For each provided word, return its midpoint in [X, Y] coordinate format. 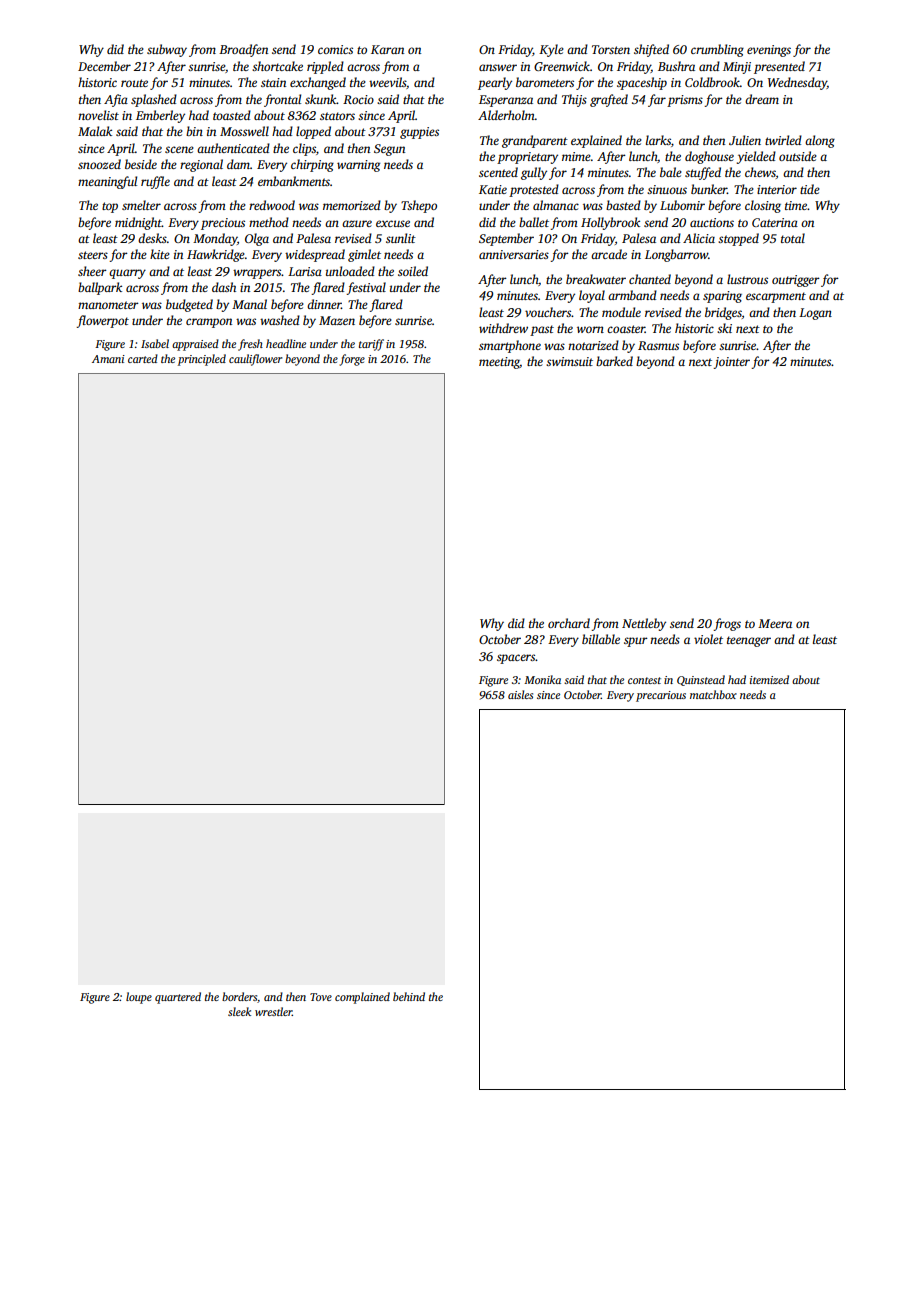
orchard [569, 623]
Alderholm [506, 115]
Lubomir [682, 205]
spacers [516, 659]
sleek [239, 1011]
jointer [731, 363]
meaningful [107, 182]
